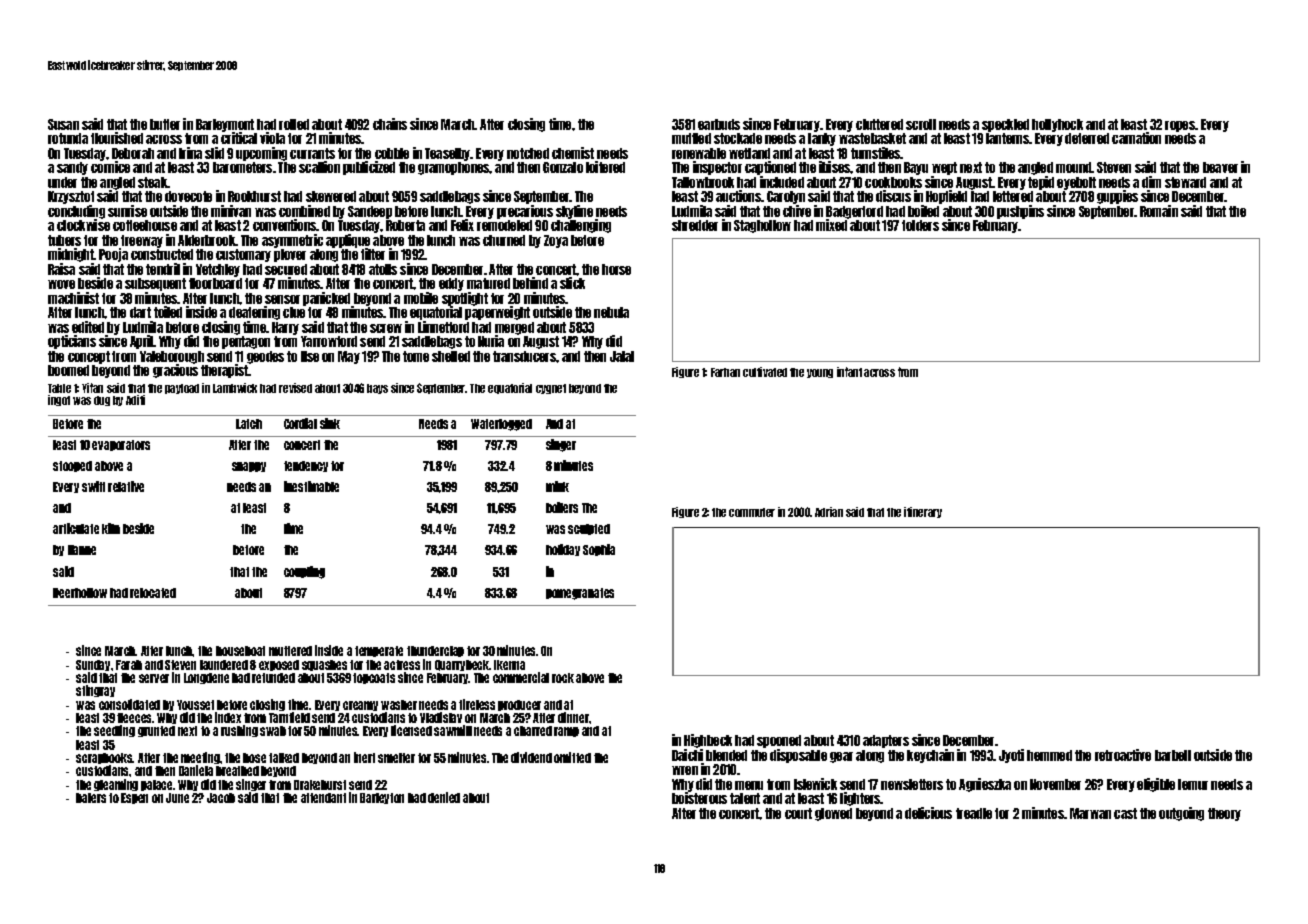 The image size is (1308, 924). Describe the element at coordinates (921, 124) in the page. I see `scroll` at that location.
